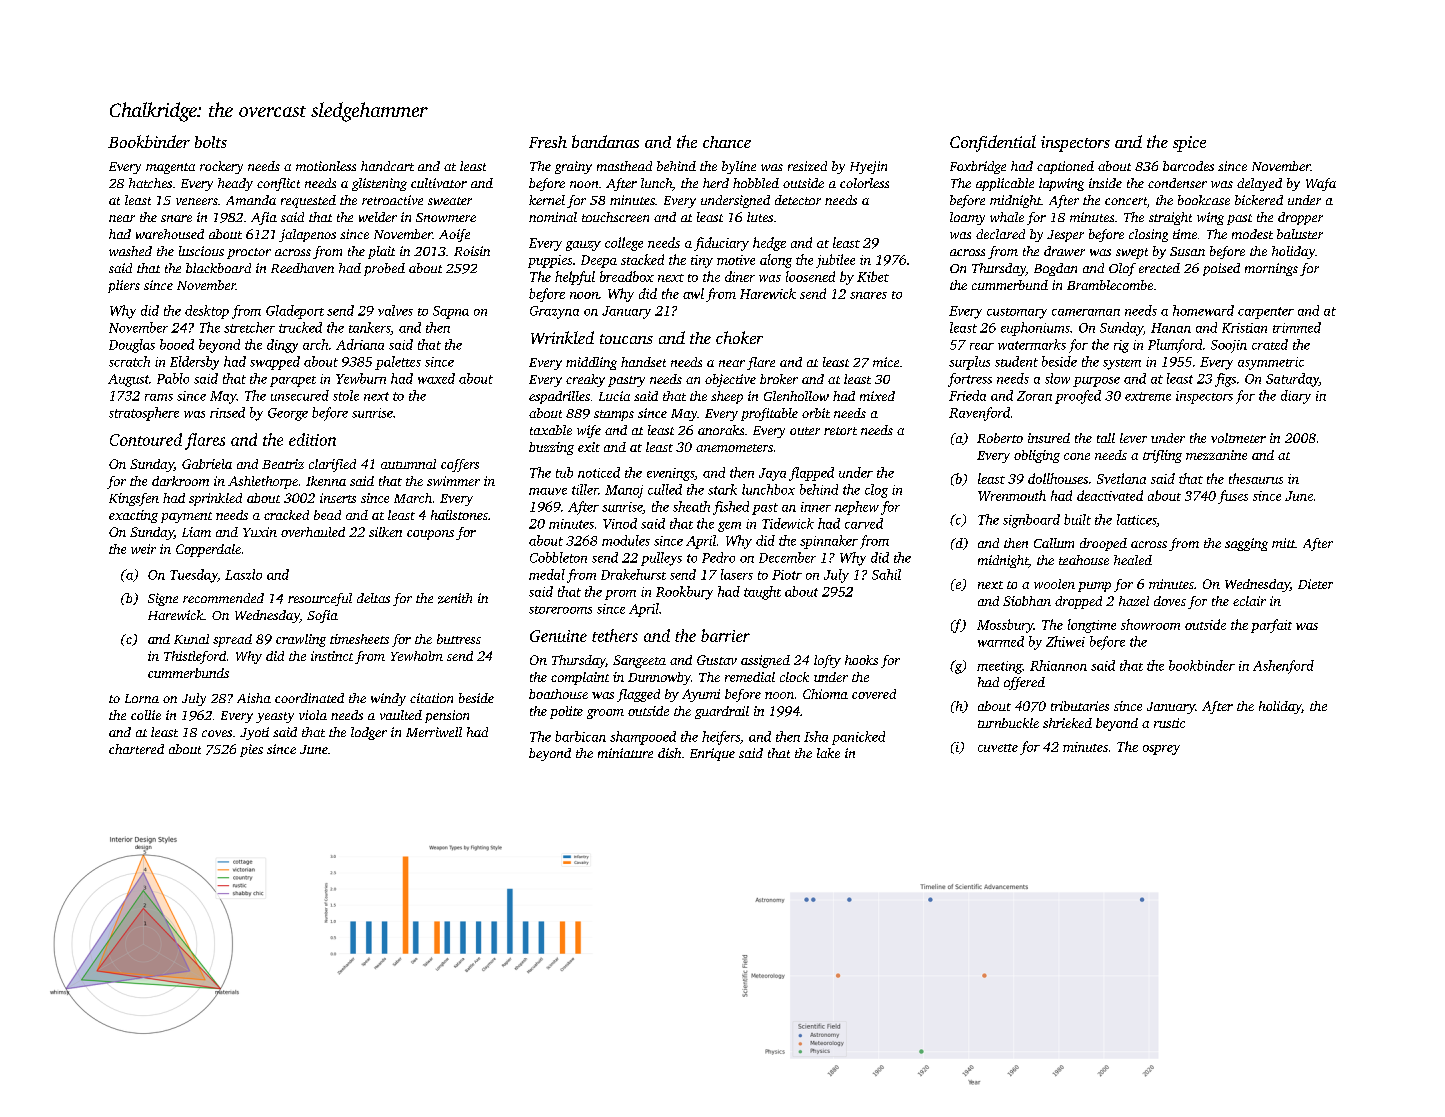 The height and width of the image is (1117, 1445). What do you see at coordinates (1054, 543) in the image?
I see `Callum` at bounding box center [1054, 543].
